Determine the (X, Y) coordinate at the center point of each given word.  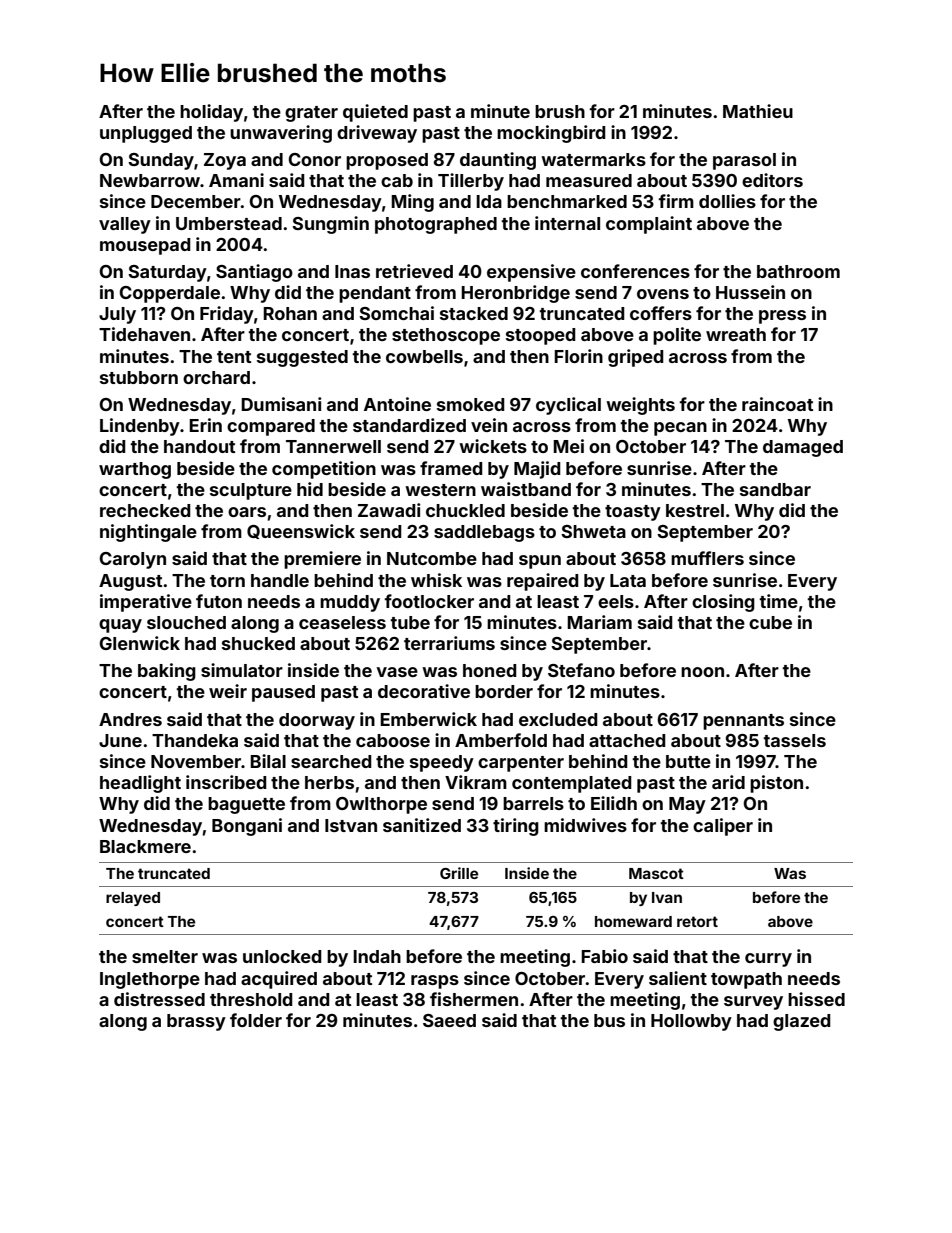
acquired (279, 980)
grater (311, 114)
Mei (568, 446)
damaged (803, 448)
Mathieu (758, 111)
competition (324, 470)
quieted (375, 113)
